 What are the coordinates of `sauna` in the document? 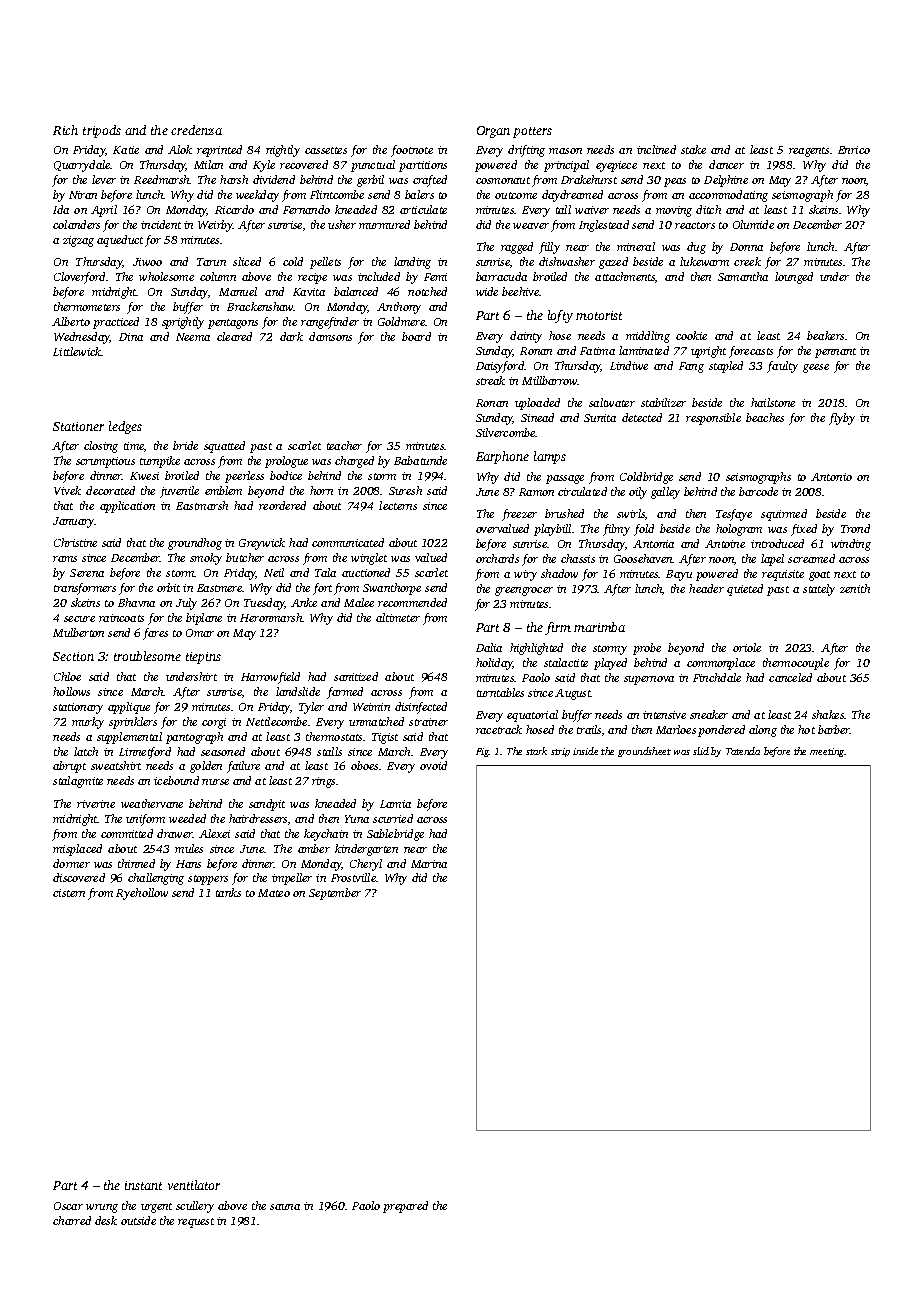 It's located at (285, 1207).
